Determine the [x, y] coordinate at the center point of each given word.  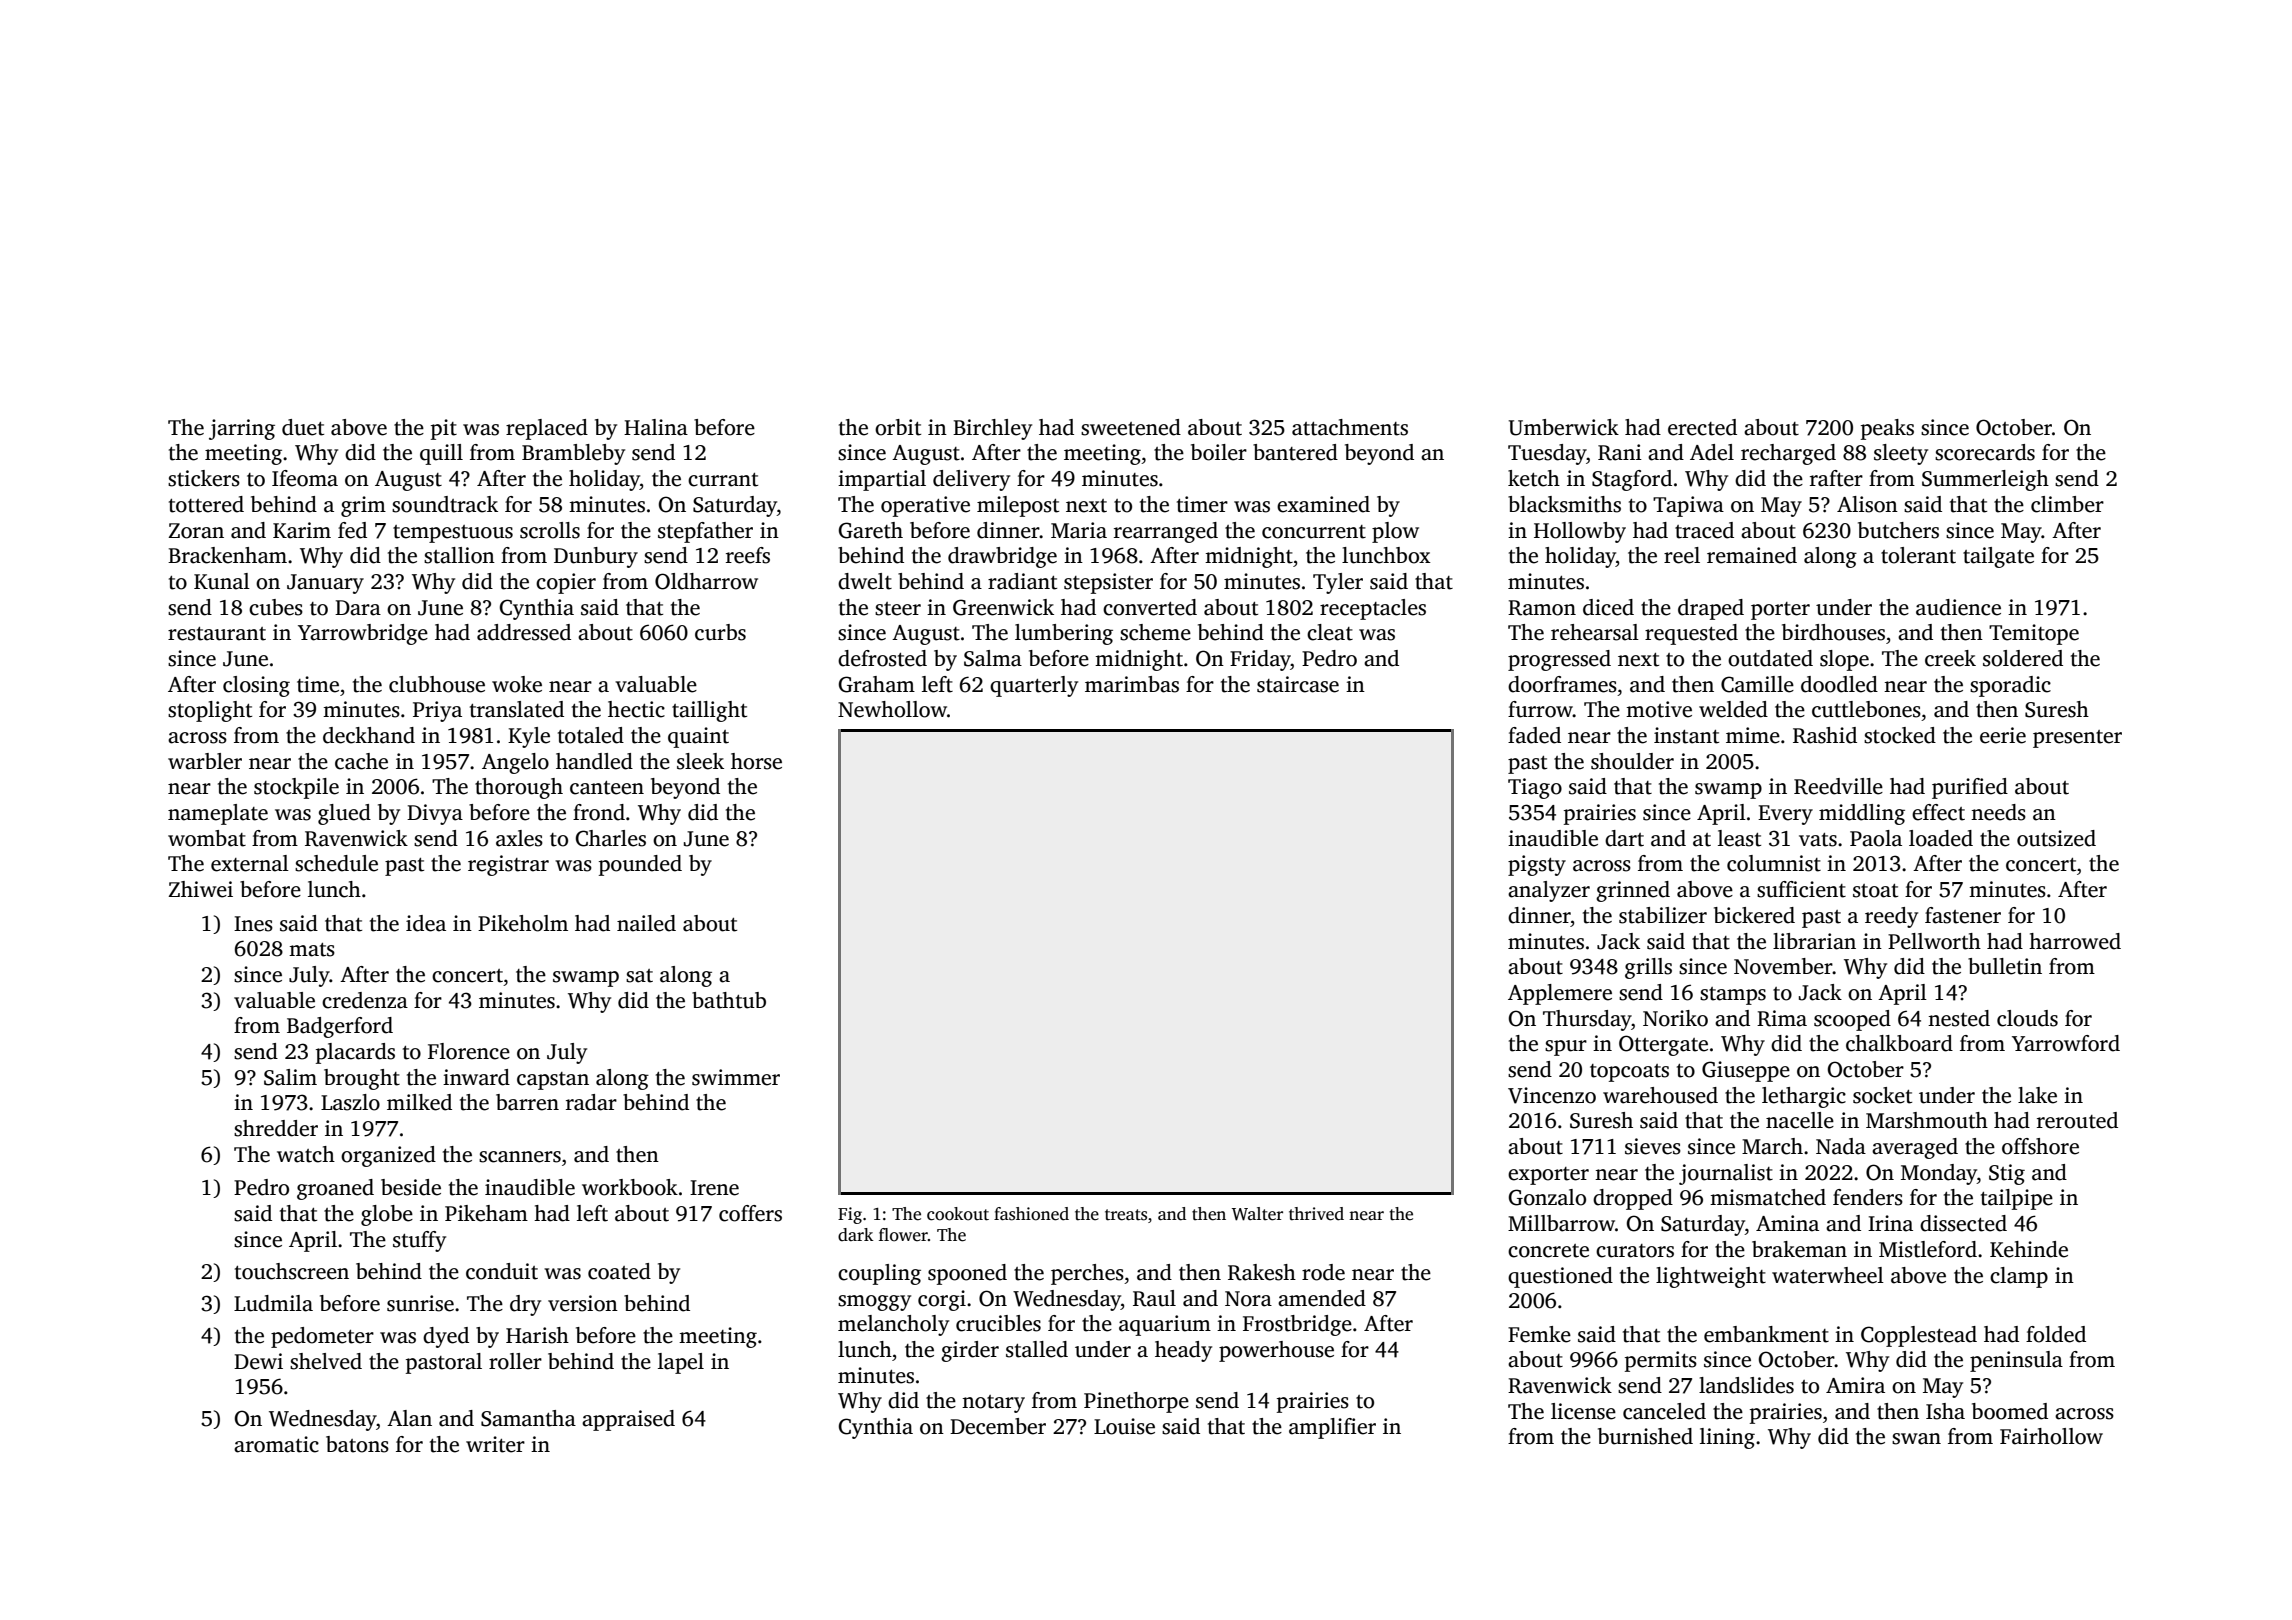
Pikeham [486, 1213]
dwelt [865, 581]
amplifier [1332, 1428]
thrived [1316, 1214]
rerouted [2077, 1120]
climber [2067, 504]
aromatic [276, 1444]
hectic [636, 709]
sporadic [2010, 686]
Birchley [992, 429]
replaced [547, 429]
